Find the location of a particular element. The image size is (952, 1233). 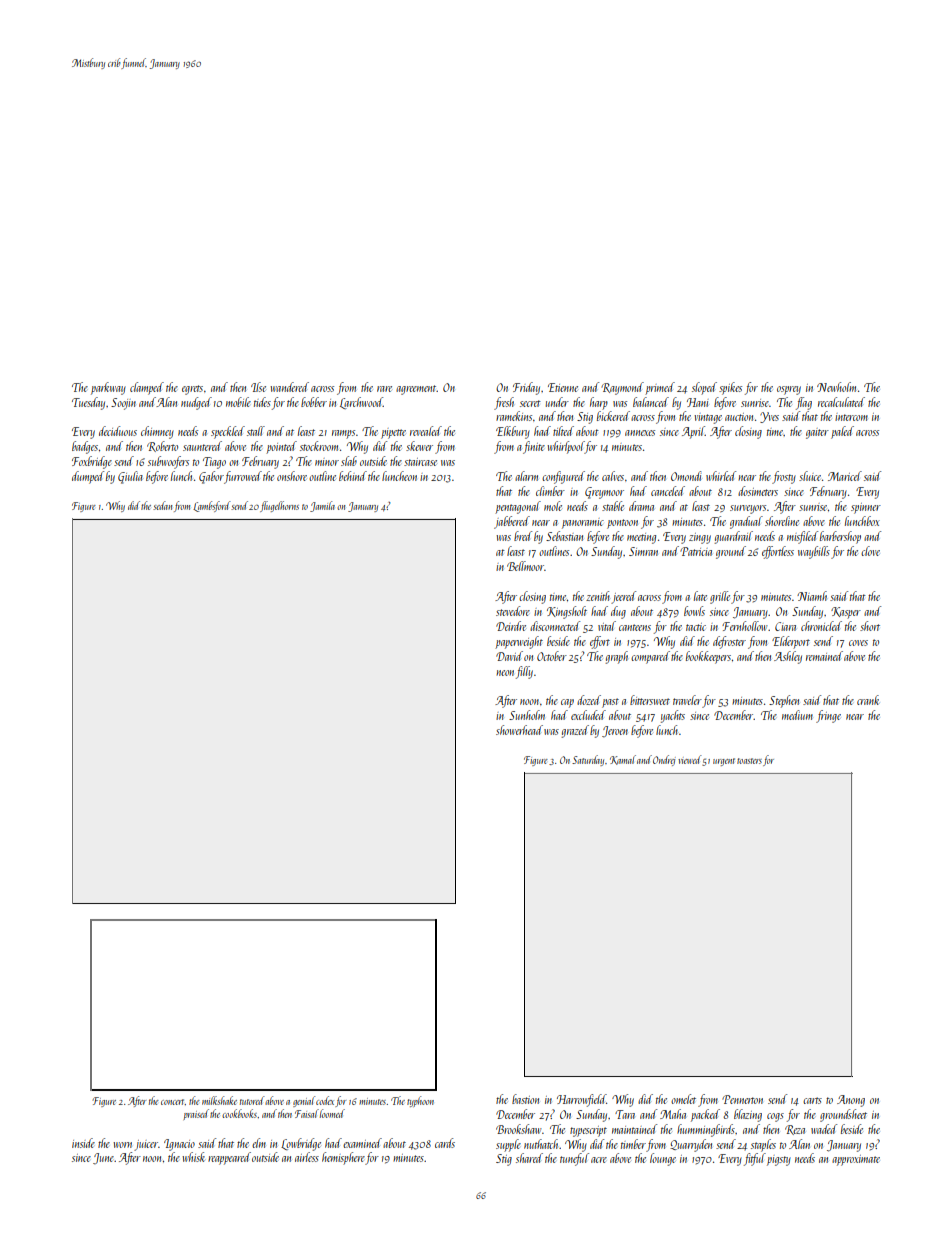

badges is located at coordinates (85, 447).
